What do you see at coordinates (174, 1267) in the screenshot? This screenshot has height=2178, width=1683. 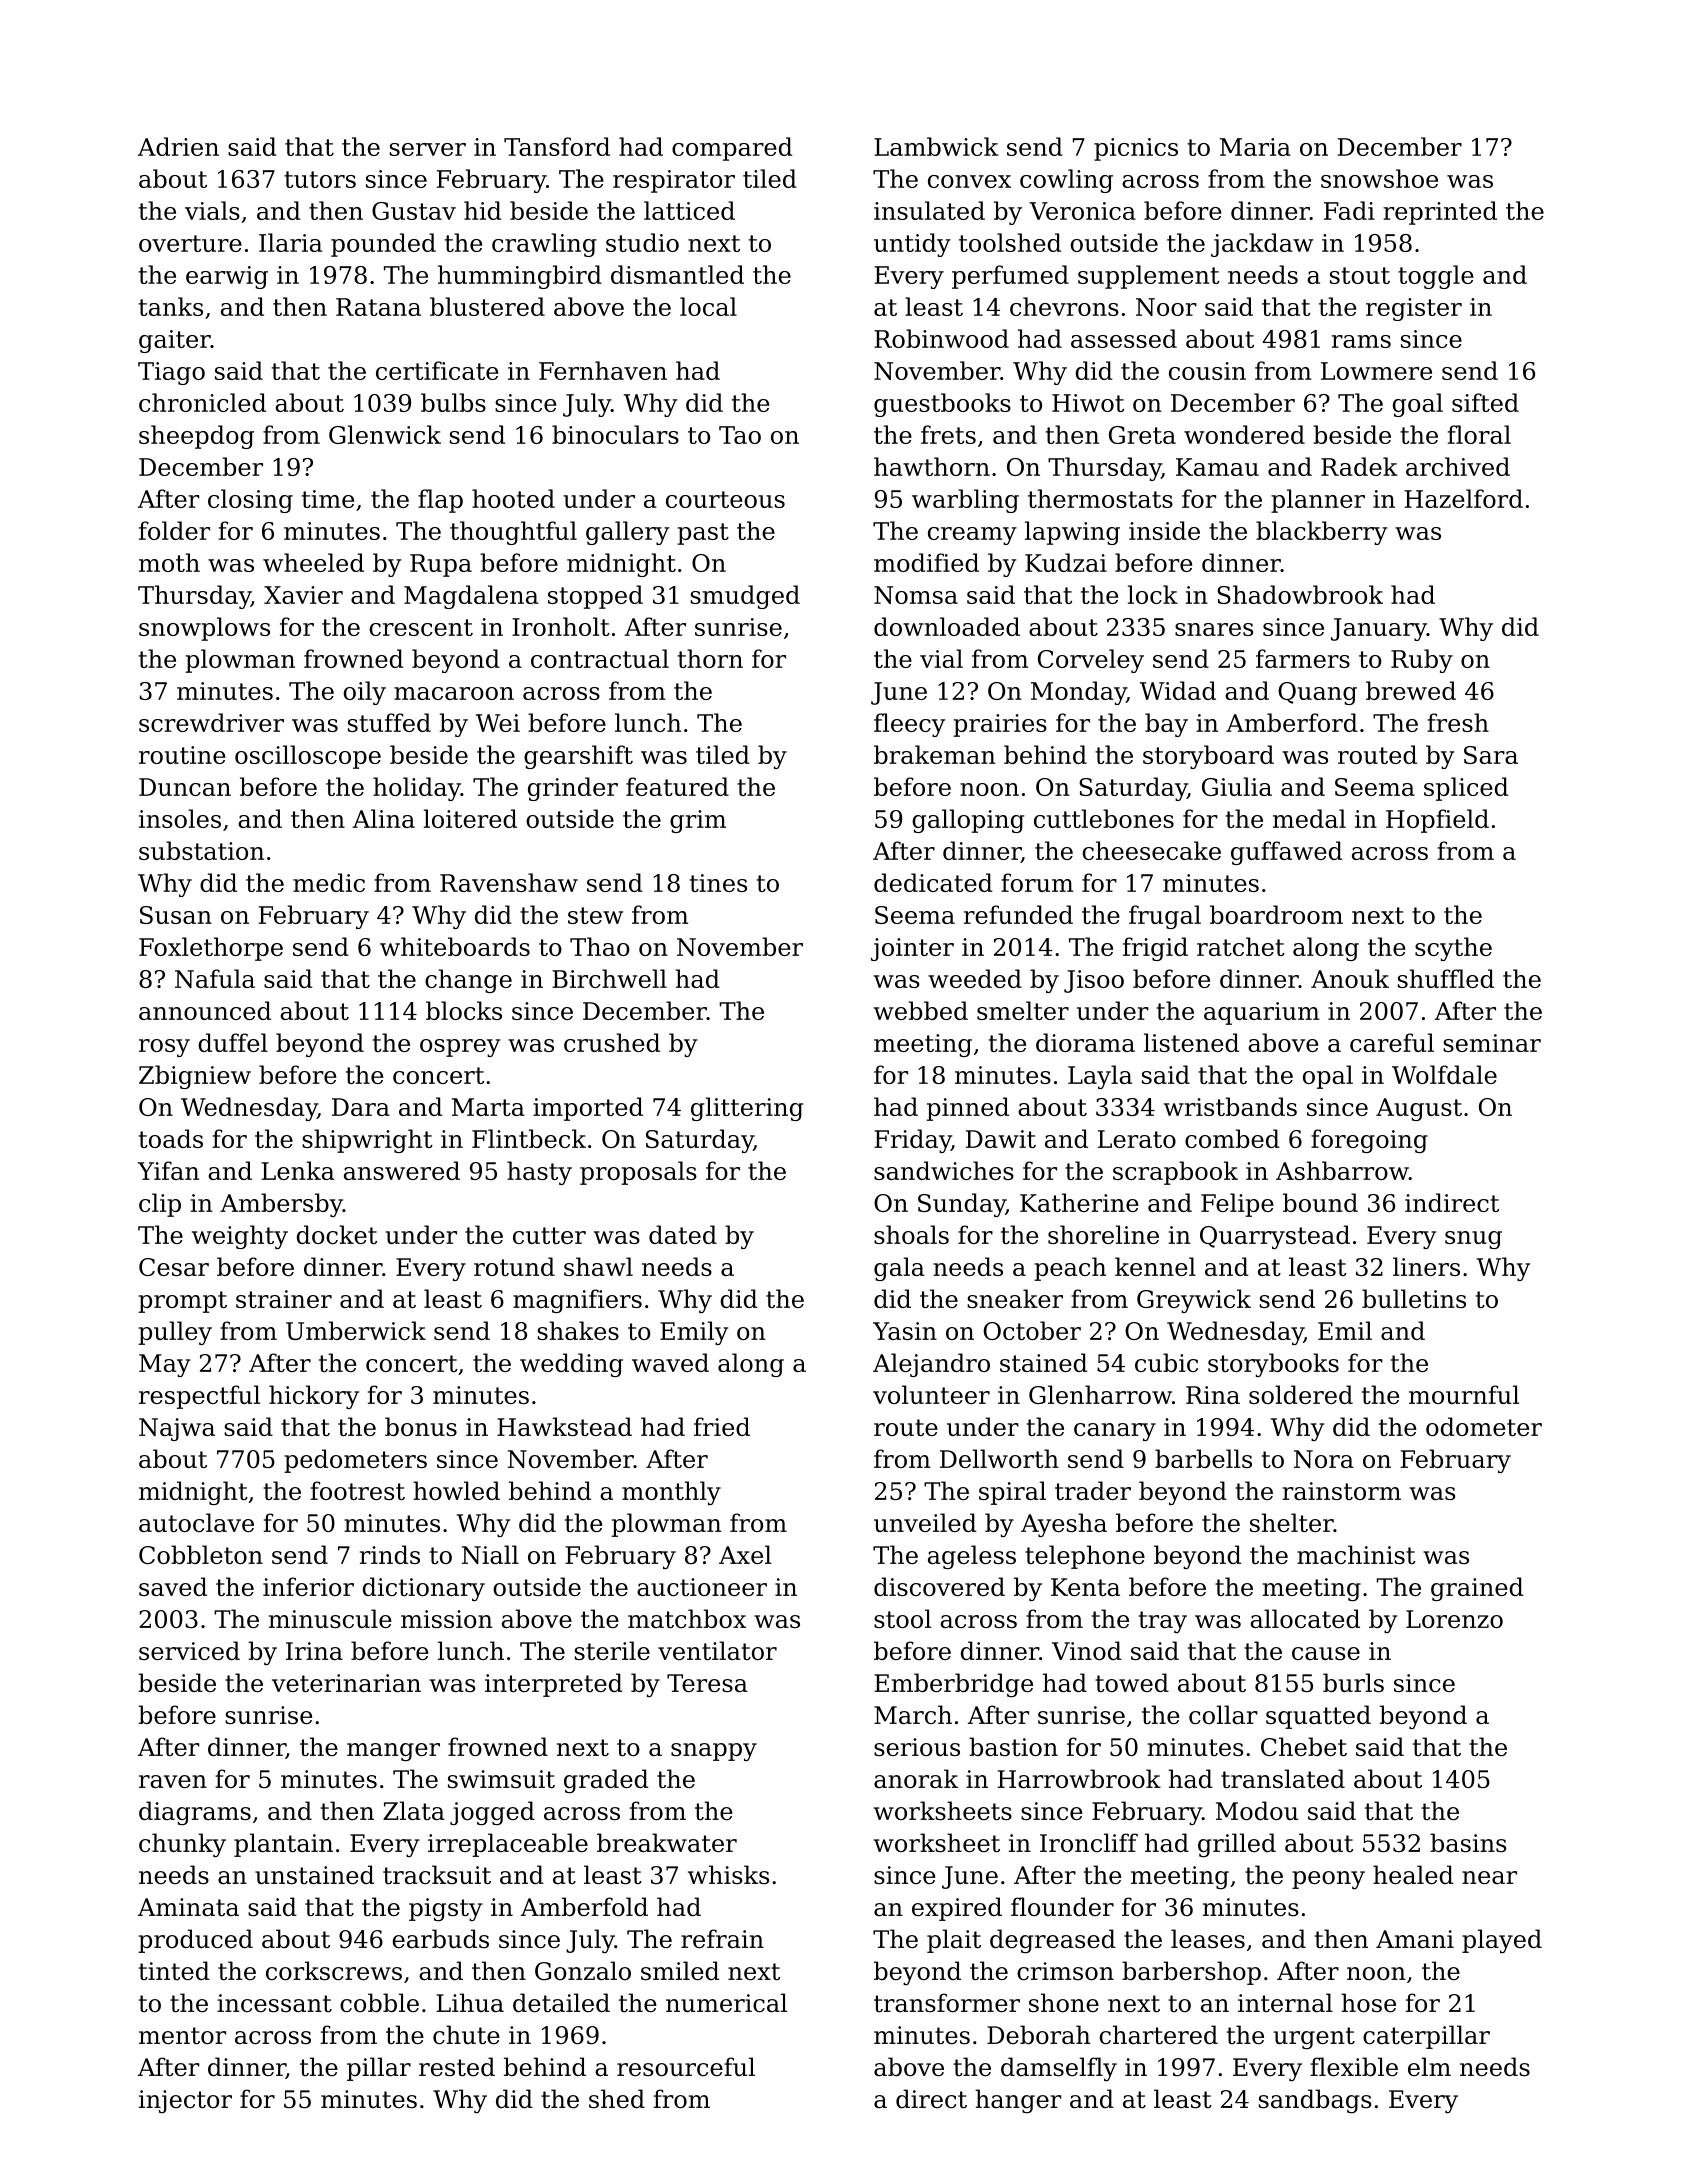 I see `Cesar` at bounding box center [174, 1267].
